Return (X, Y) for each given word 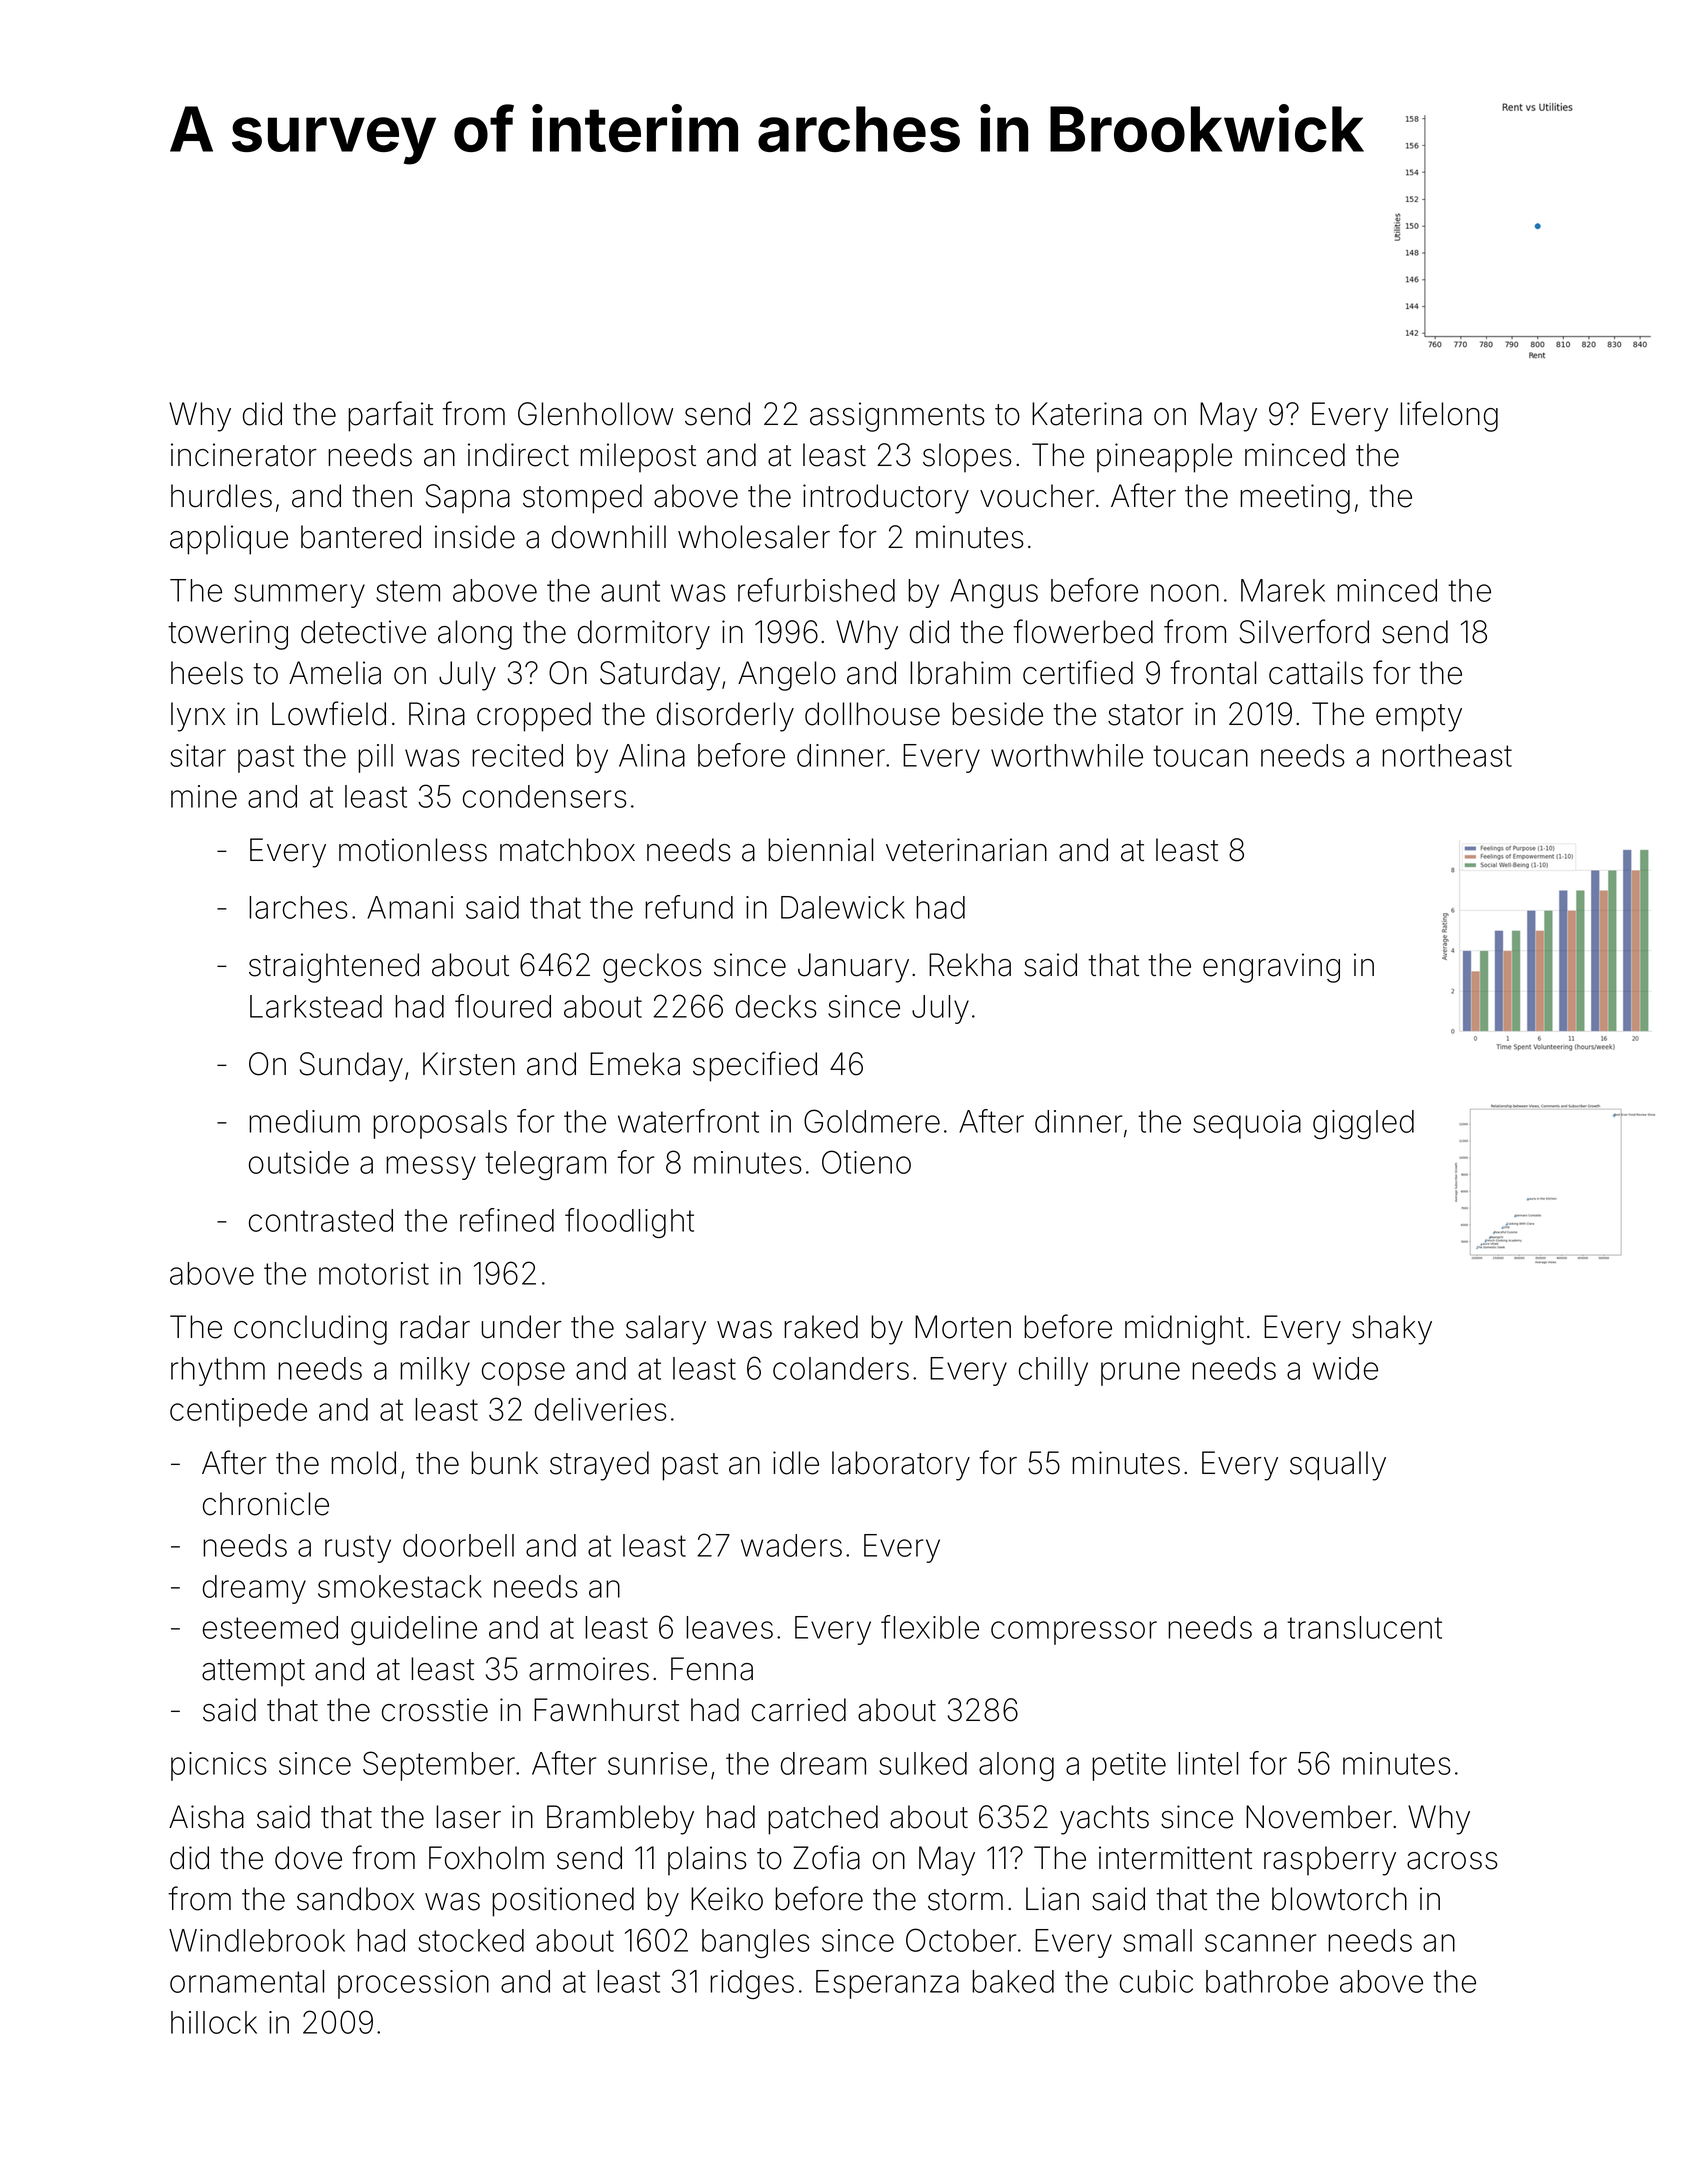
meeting (1295, 499)
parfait (390, 416)
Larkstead (316, 1006)
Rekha (970, 965)
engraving (1271, 968)
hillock (214, 2022)
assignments (897, 417)
